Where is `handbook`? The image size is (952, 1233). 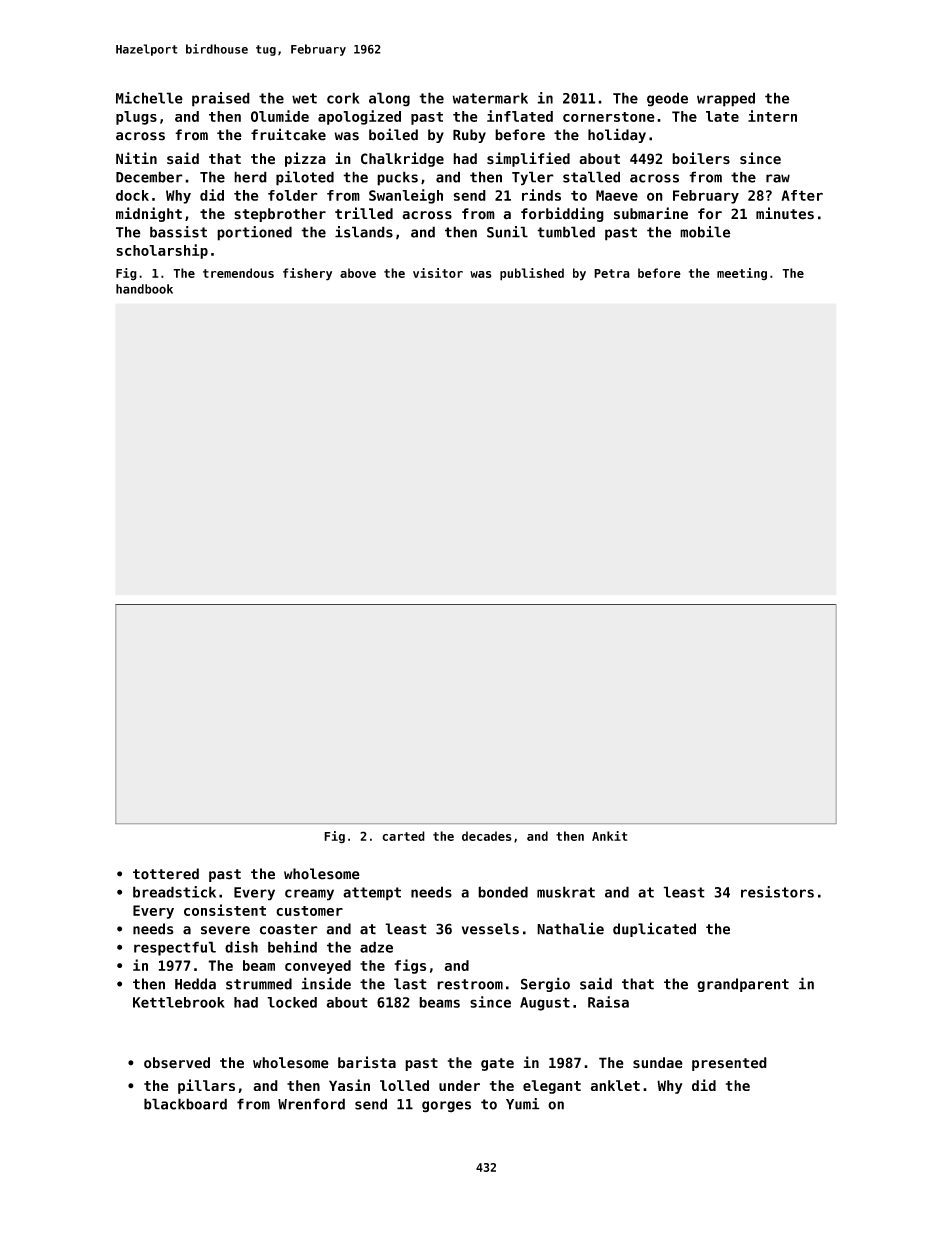 handbook is located at coordinates (144, 289).
